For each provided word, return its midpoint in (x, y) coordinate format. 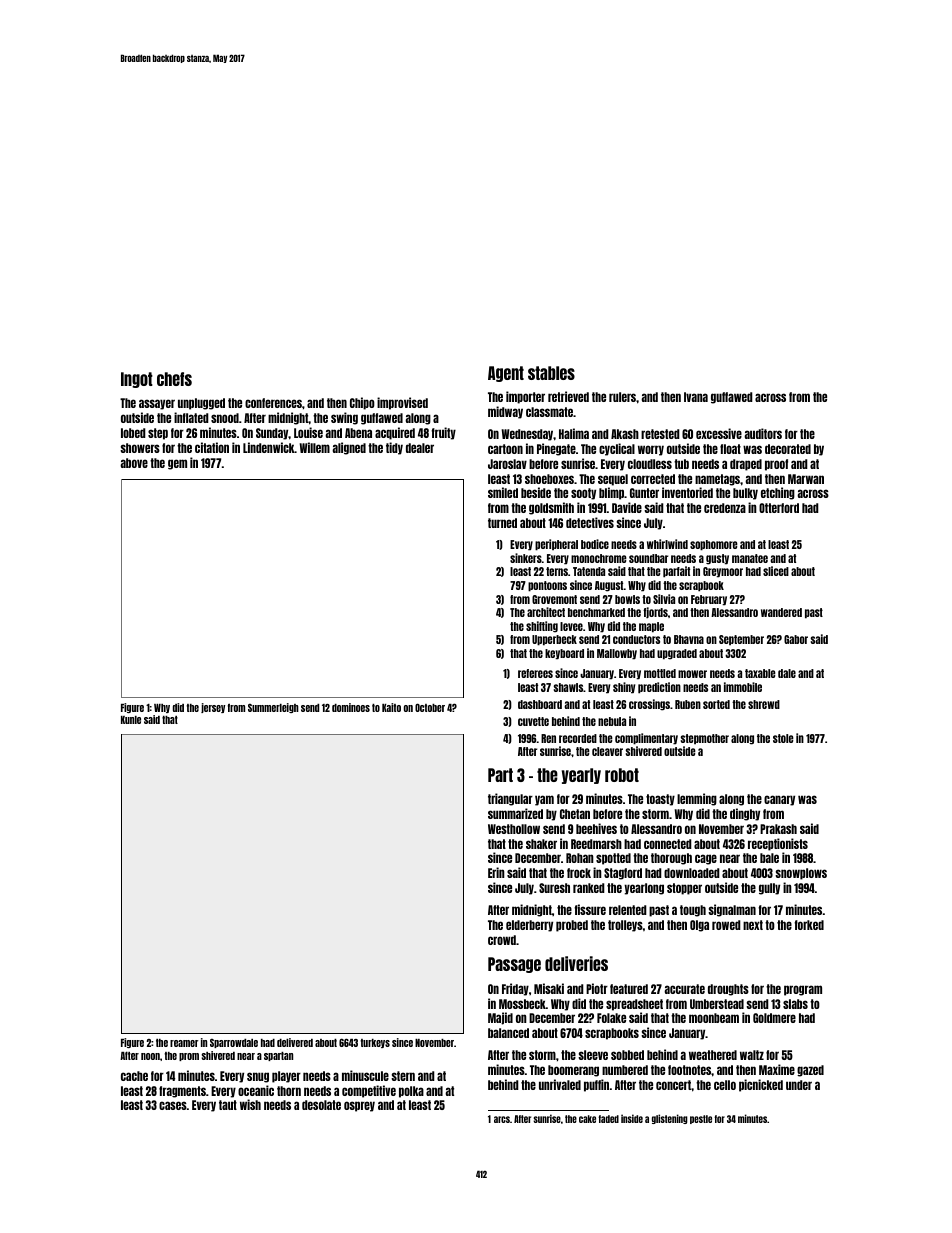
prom (189, 1057)
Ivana (696, 397)
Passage (514, 965)
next (753, 925)
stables (551, 373)
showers (140, 448)
